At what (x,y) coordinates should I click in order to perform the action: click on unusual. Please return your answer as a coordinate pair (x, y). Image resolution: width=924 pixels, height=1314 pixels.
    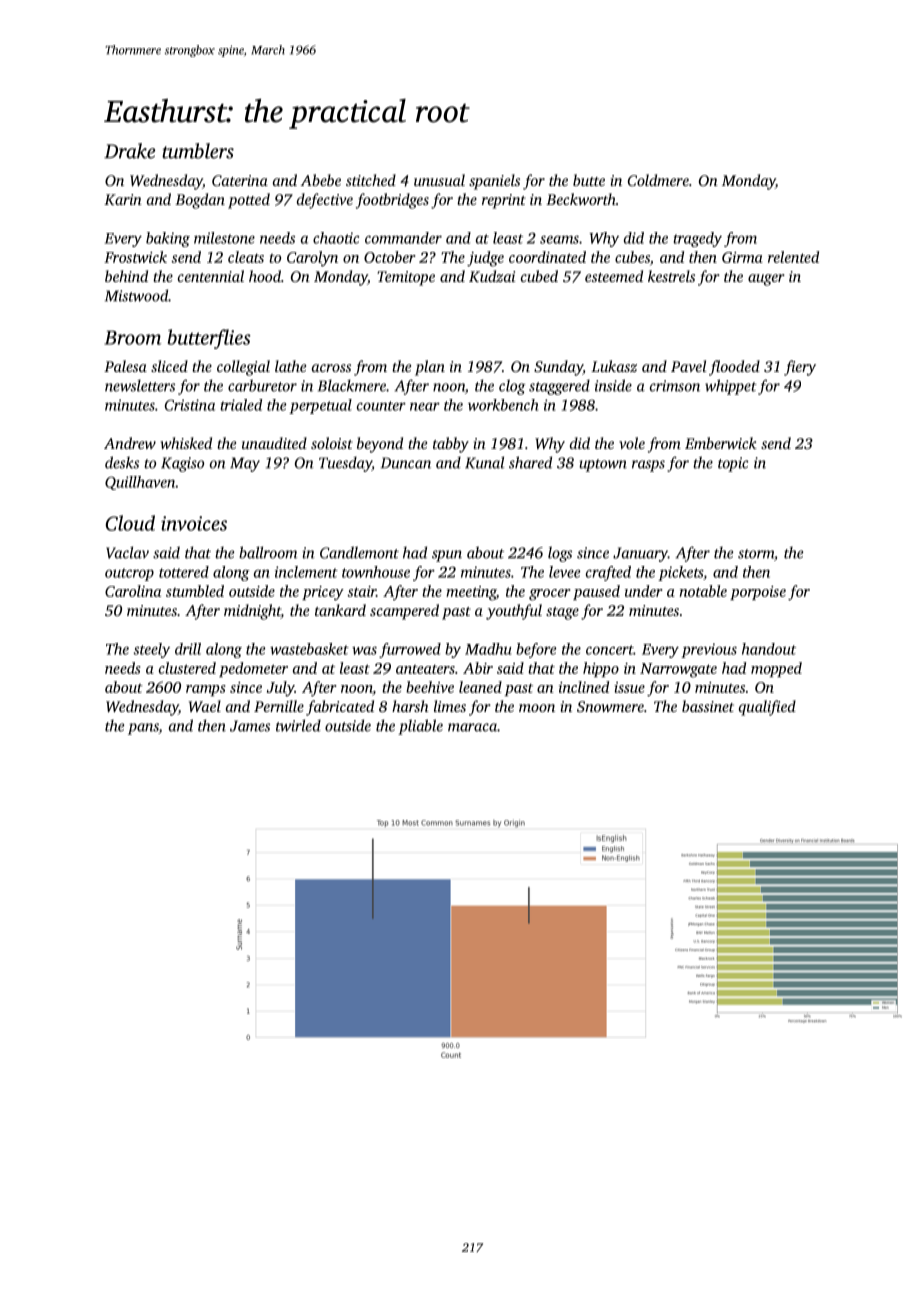
    Looking at the image, I should click on (439, 180).
